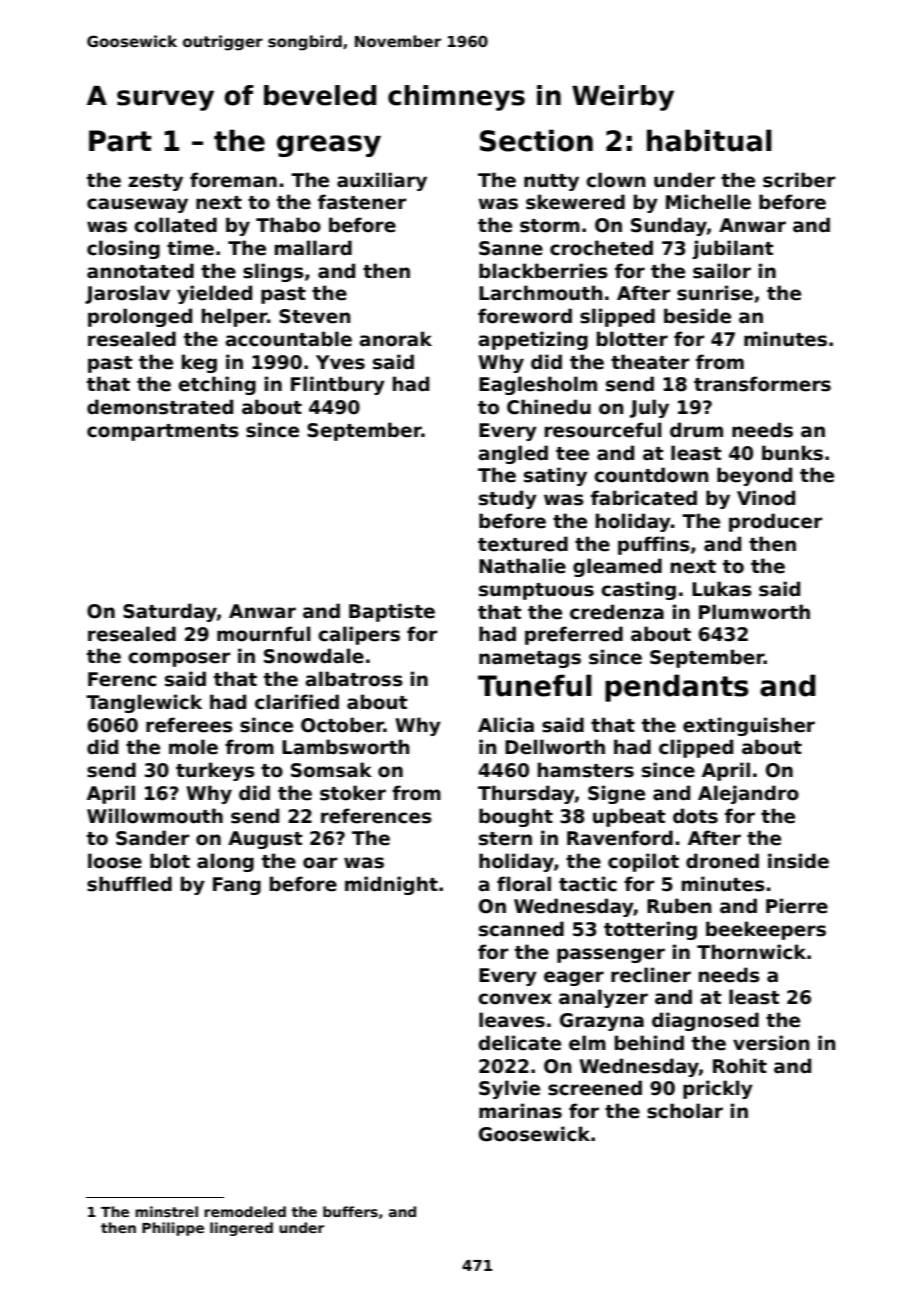 The image size is (924, 1308). What do you see at coordinates (551, 182) in the screenshot?
I see `nutty` at bounding box center [551, 182].
